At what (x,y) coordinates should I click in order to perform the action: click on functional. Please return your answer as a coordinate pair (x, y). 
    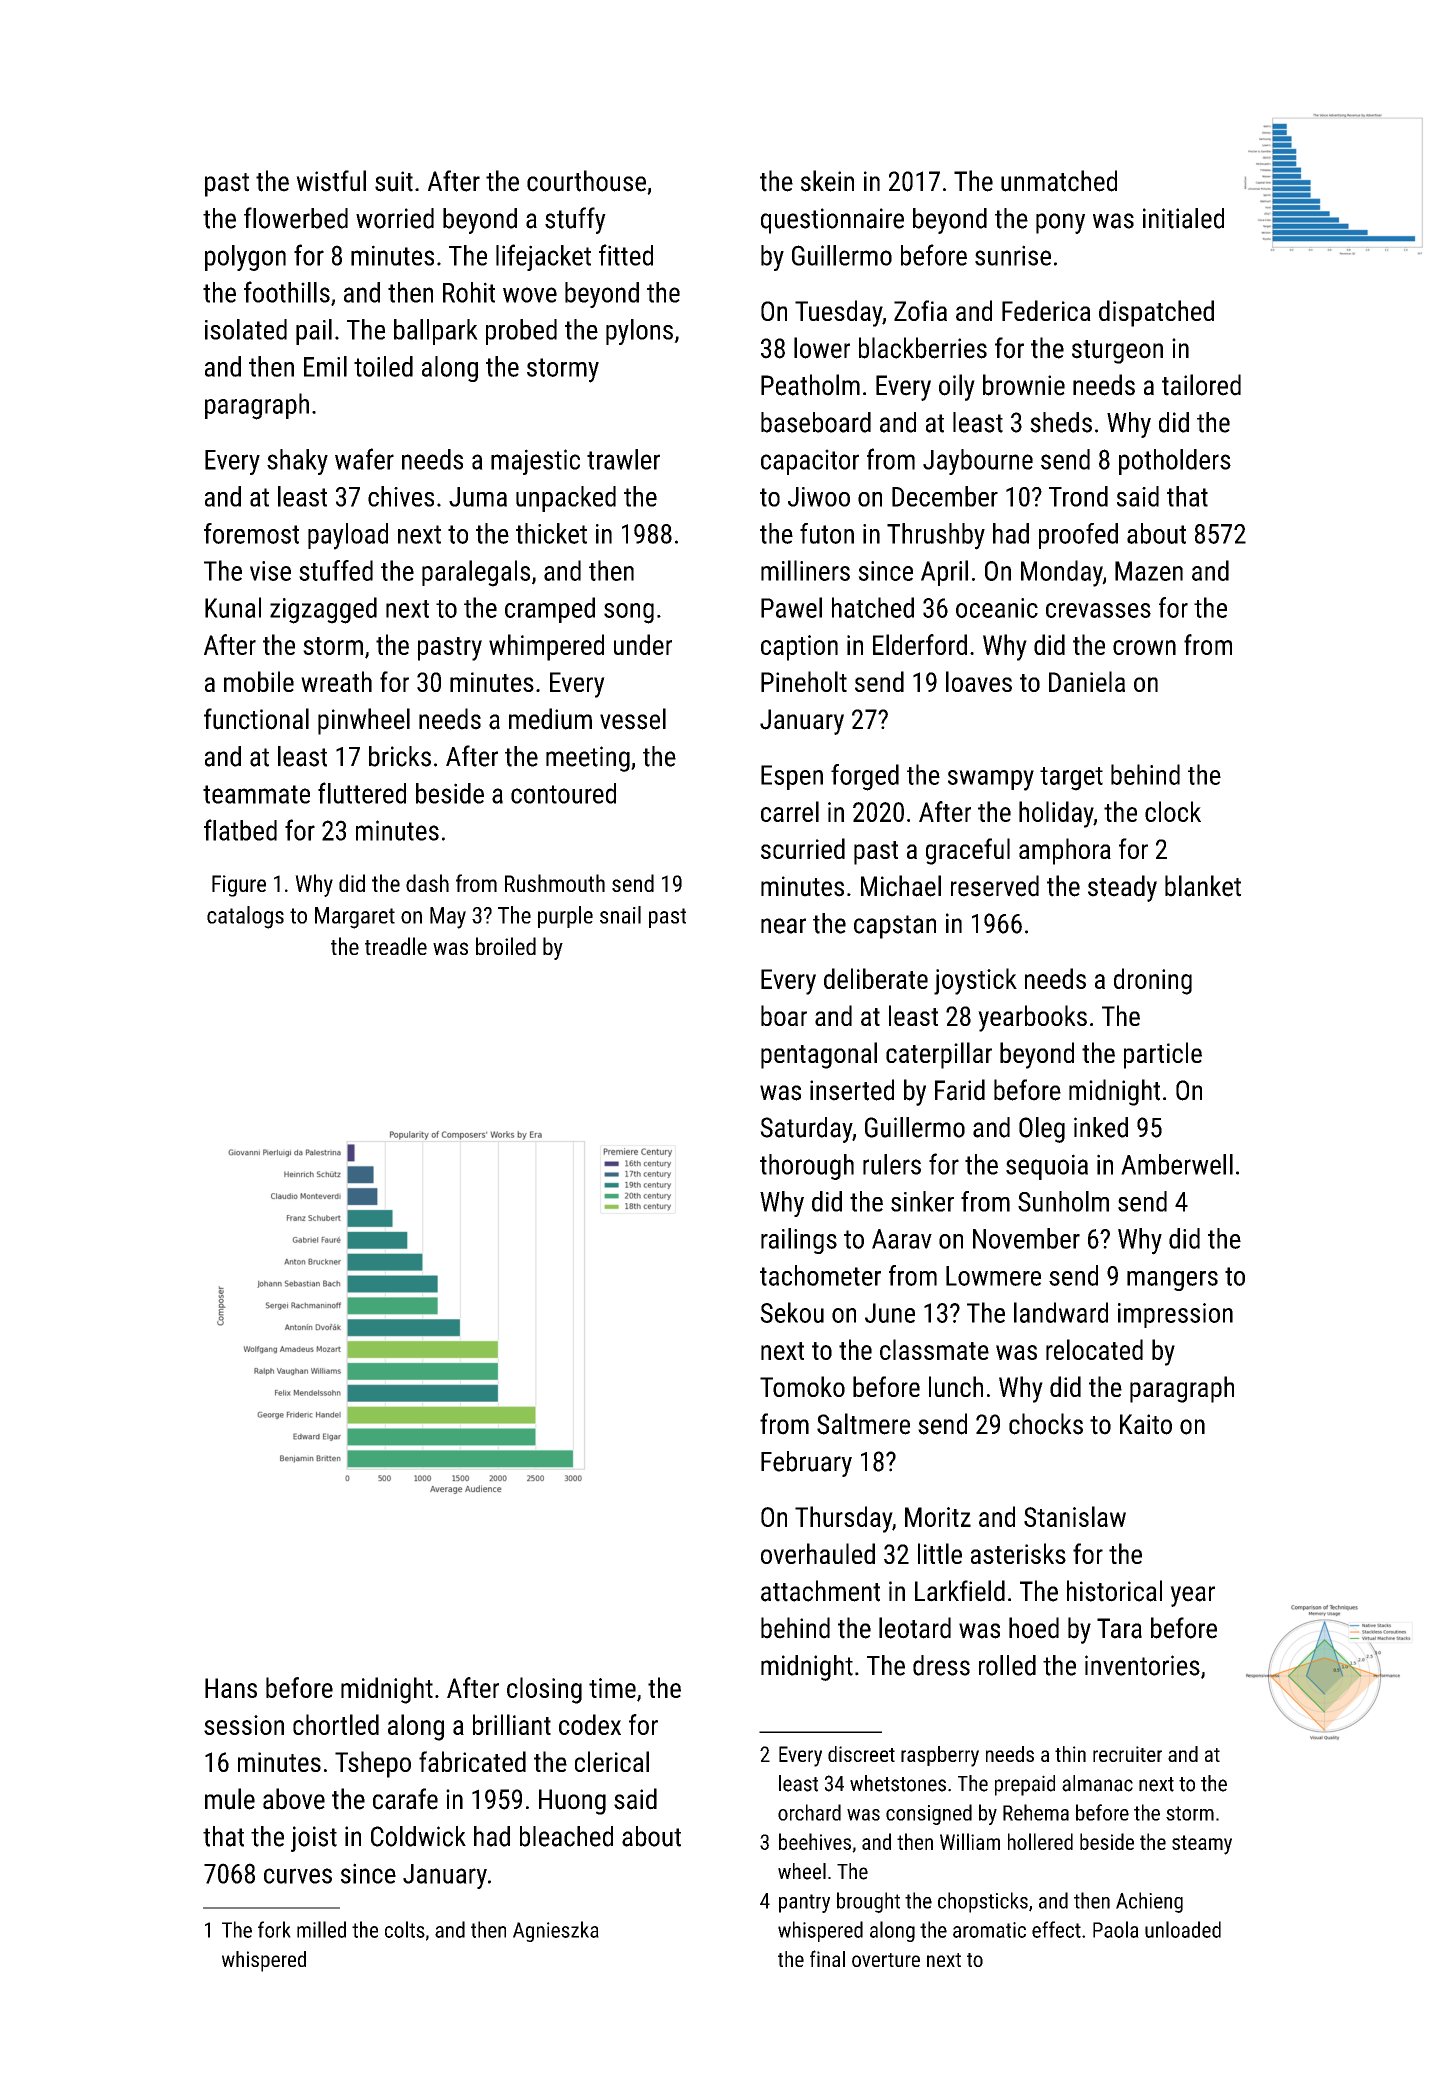
    Looking at the image, I should click on (256, 719).
